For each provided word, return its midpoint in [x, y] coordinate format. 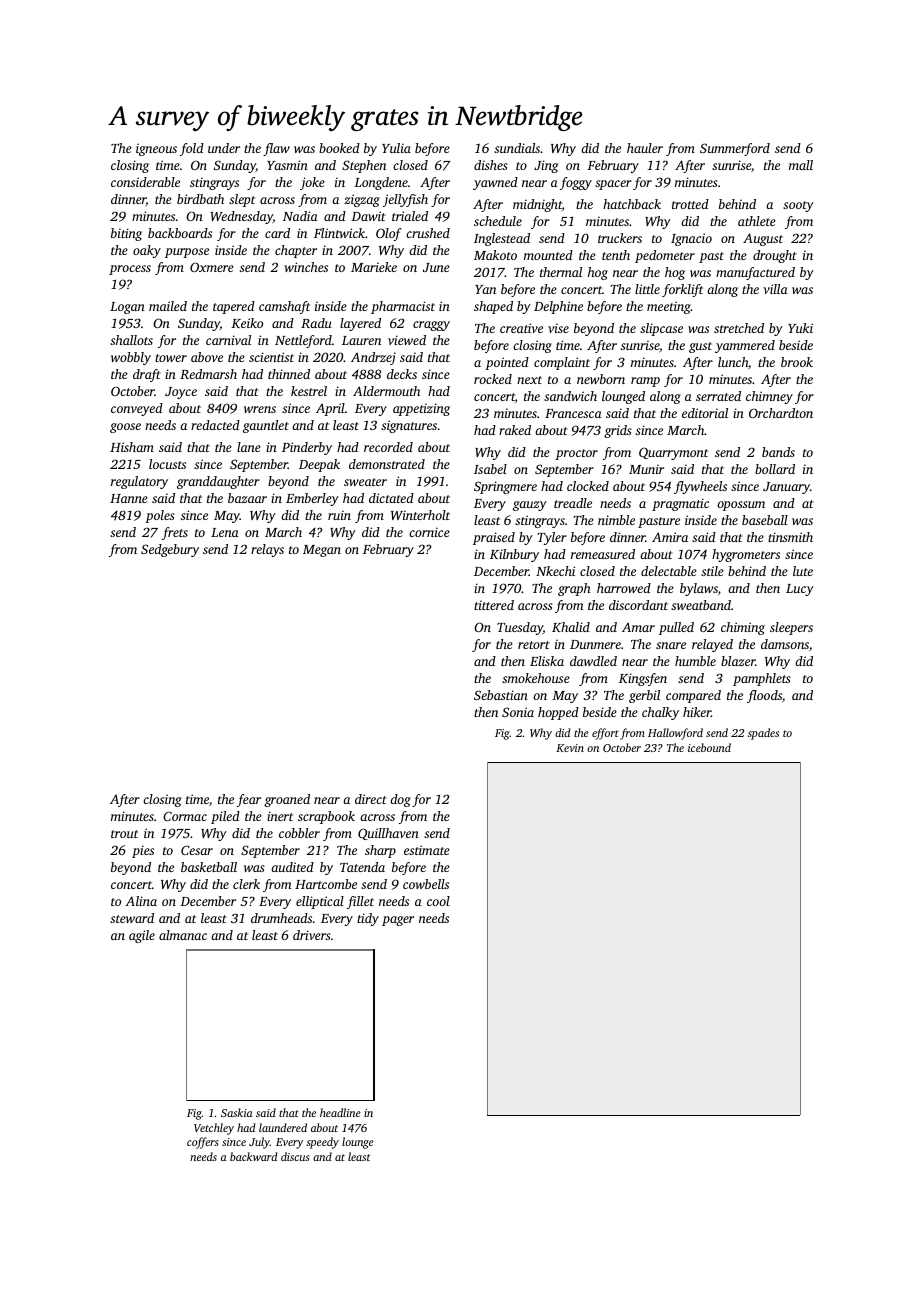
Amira [670, 537]
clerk [246, 884]
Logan [127, 308]
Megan [322, 551]
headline [340, 1112]
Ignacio [691, 239]
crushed [428, 233]
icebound [709, 747]
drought [774, 256]
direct [370, 799]
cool [438, 901]
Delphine [558, 307]
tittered [494, 605]
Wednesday [241, 217]
